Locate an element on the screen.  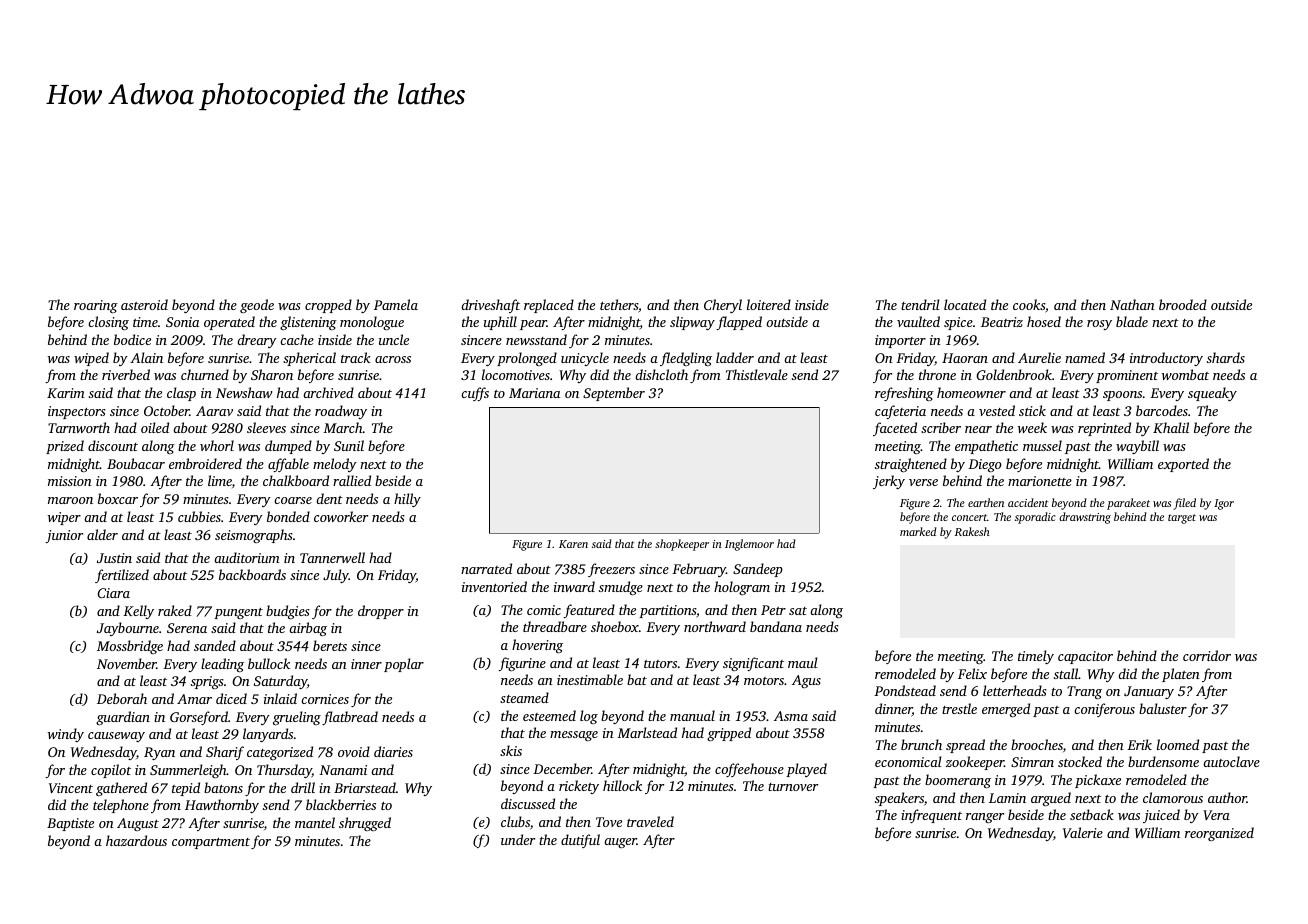
tethers is located at coordinates (619, 304).
